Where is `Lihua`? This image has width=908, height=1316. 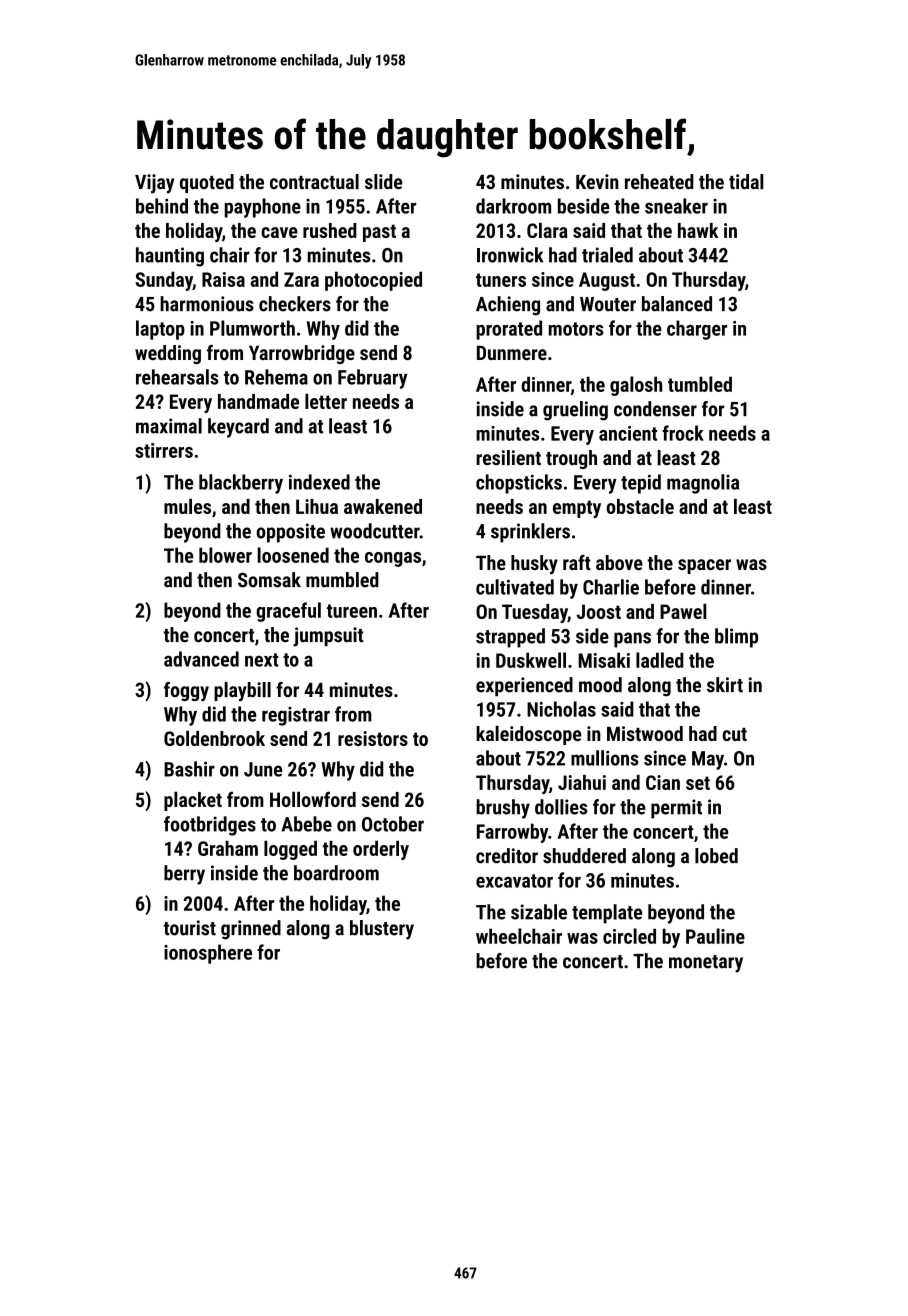
Lihua is located at coordinates (317, 506).
